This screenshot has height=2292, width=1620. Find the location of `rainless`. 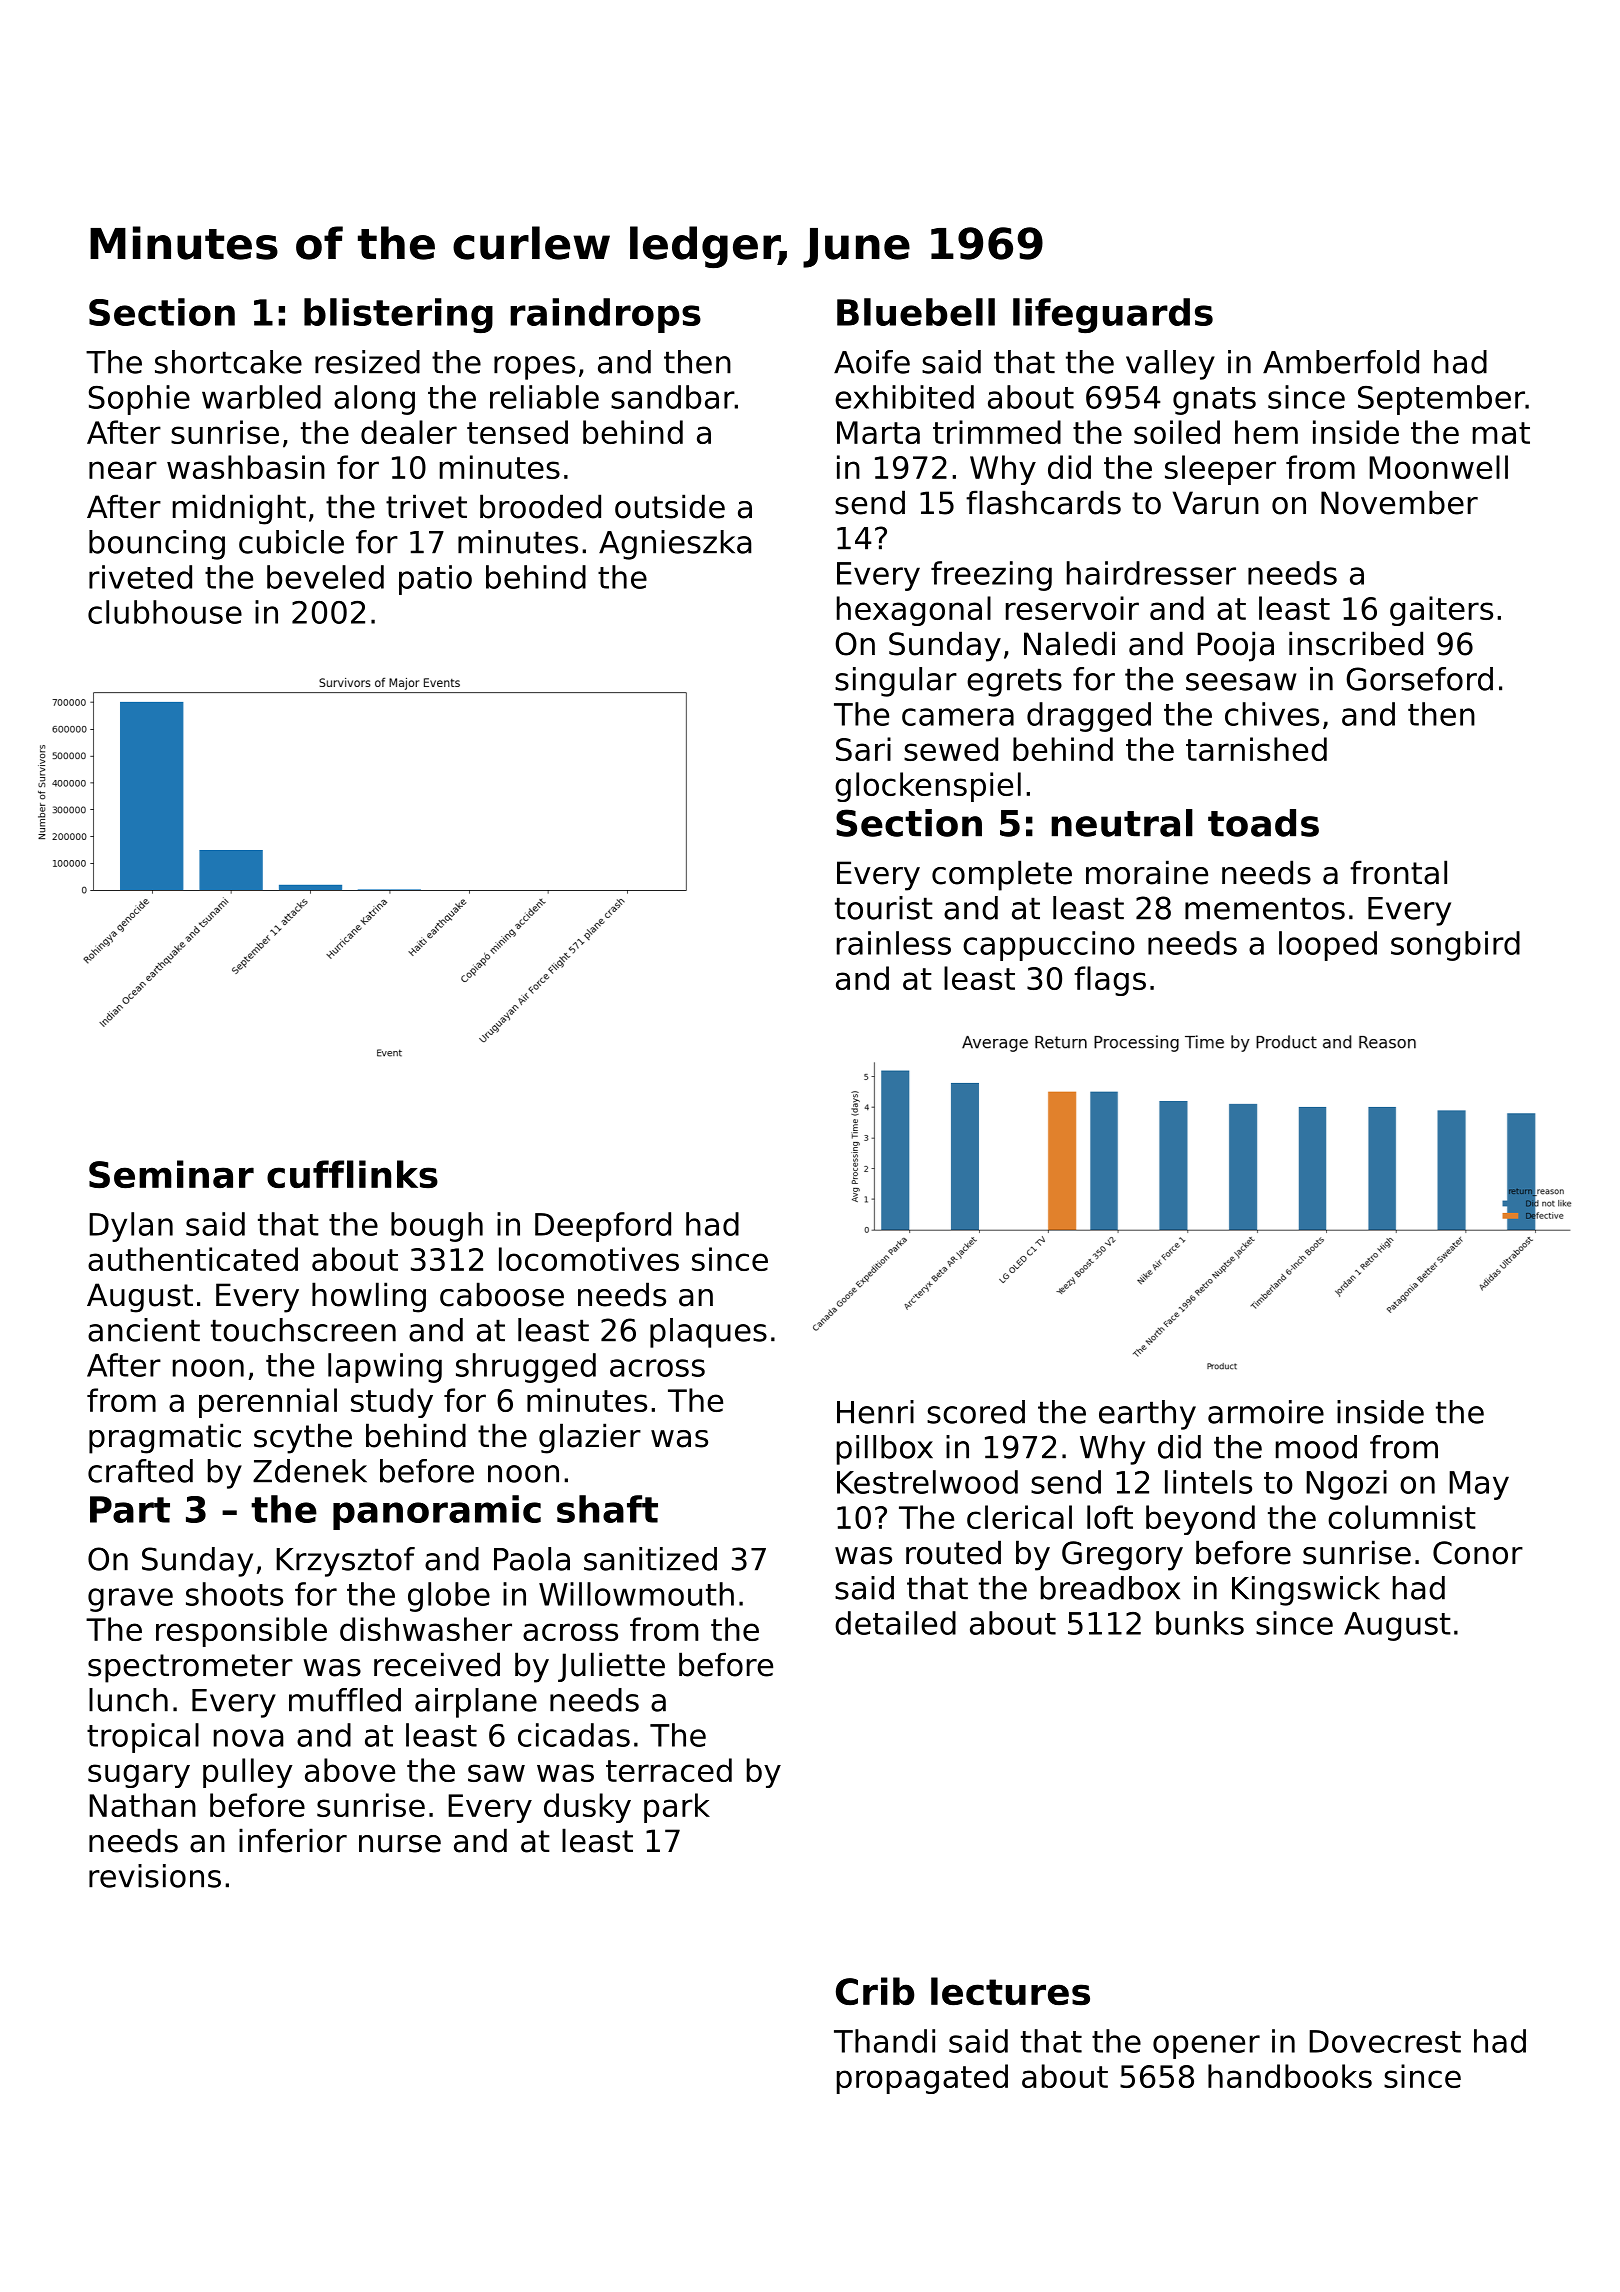

rainless is located at coordinates (894, 943).
